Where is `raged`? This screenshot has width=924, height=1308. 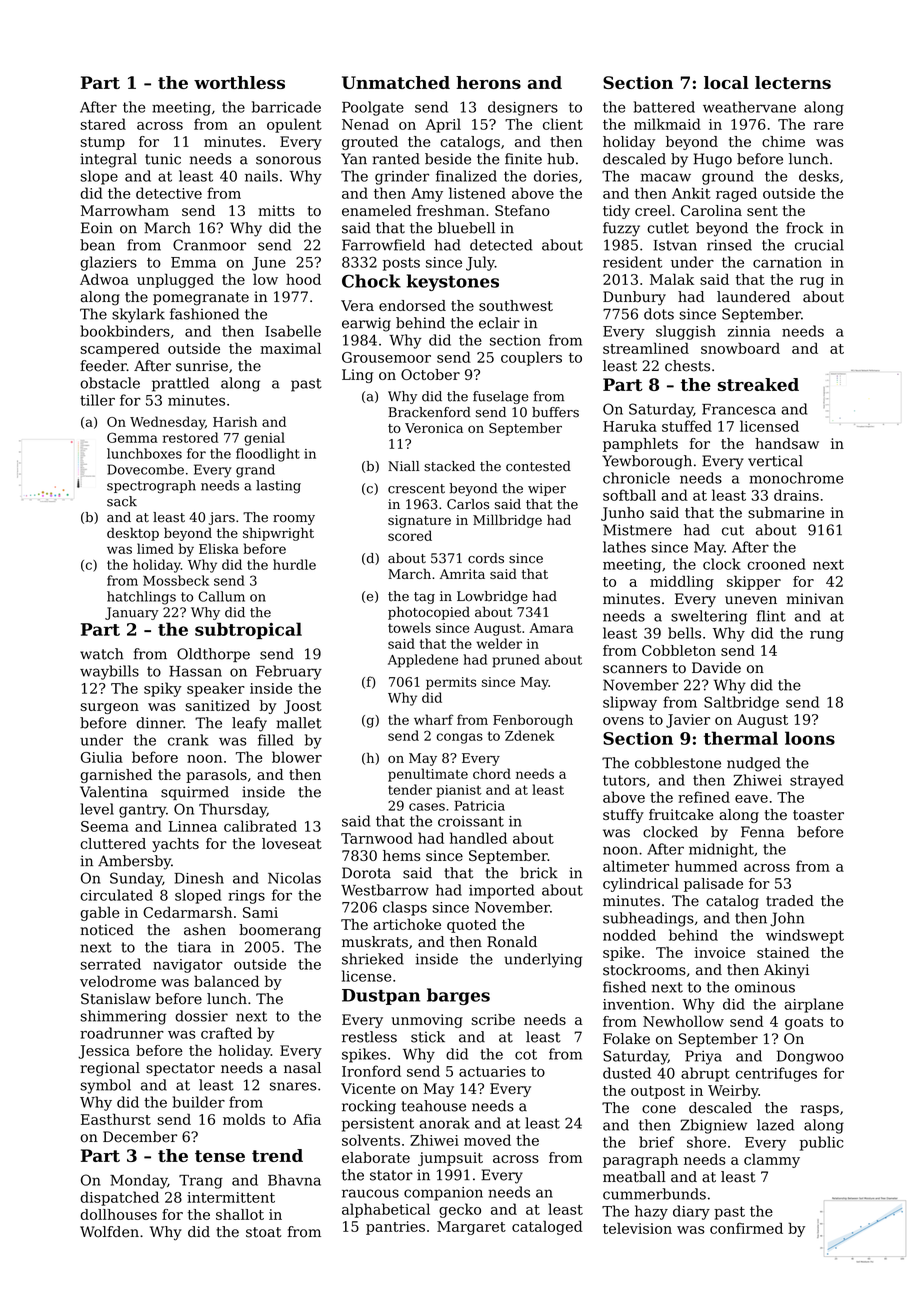
raged is located at coordinates (736, 194).
